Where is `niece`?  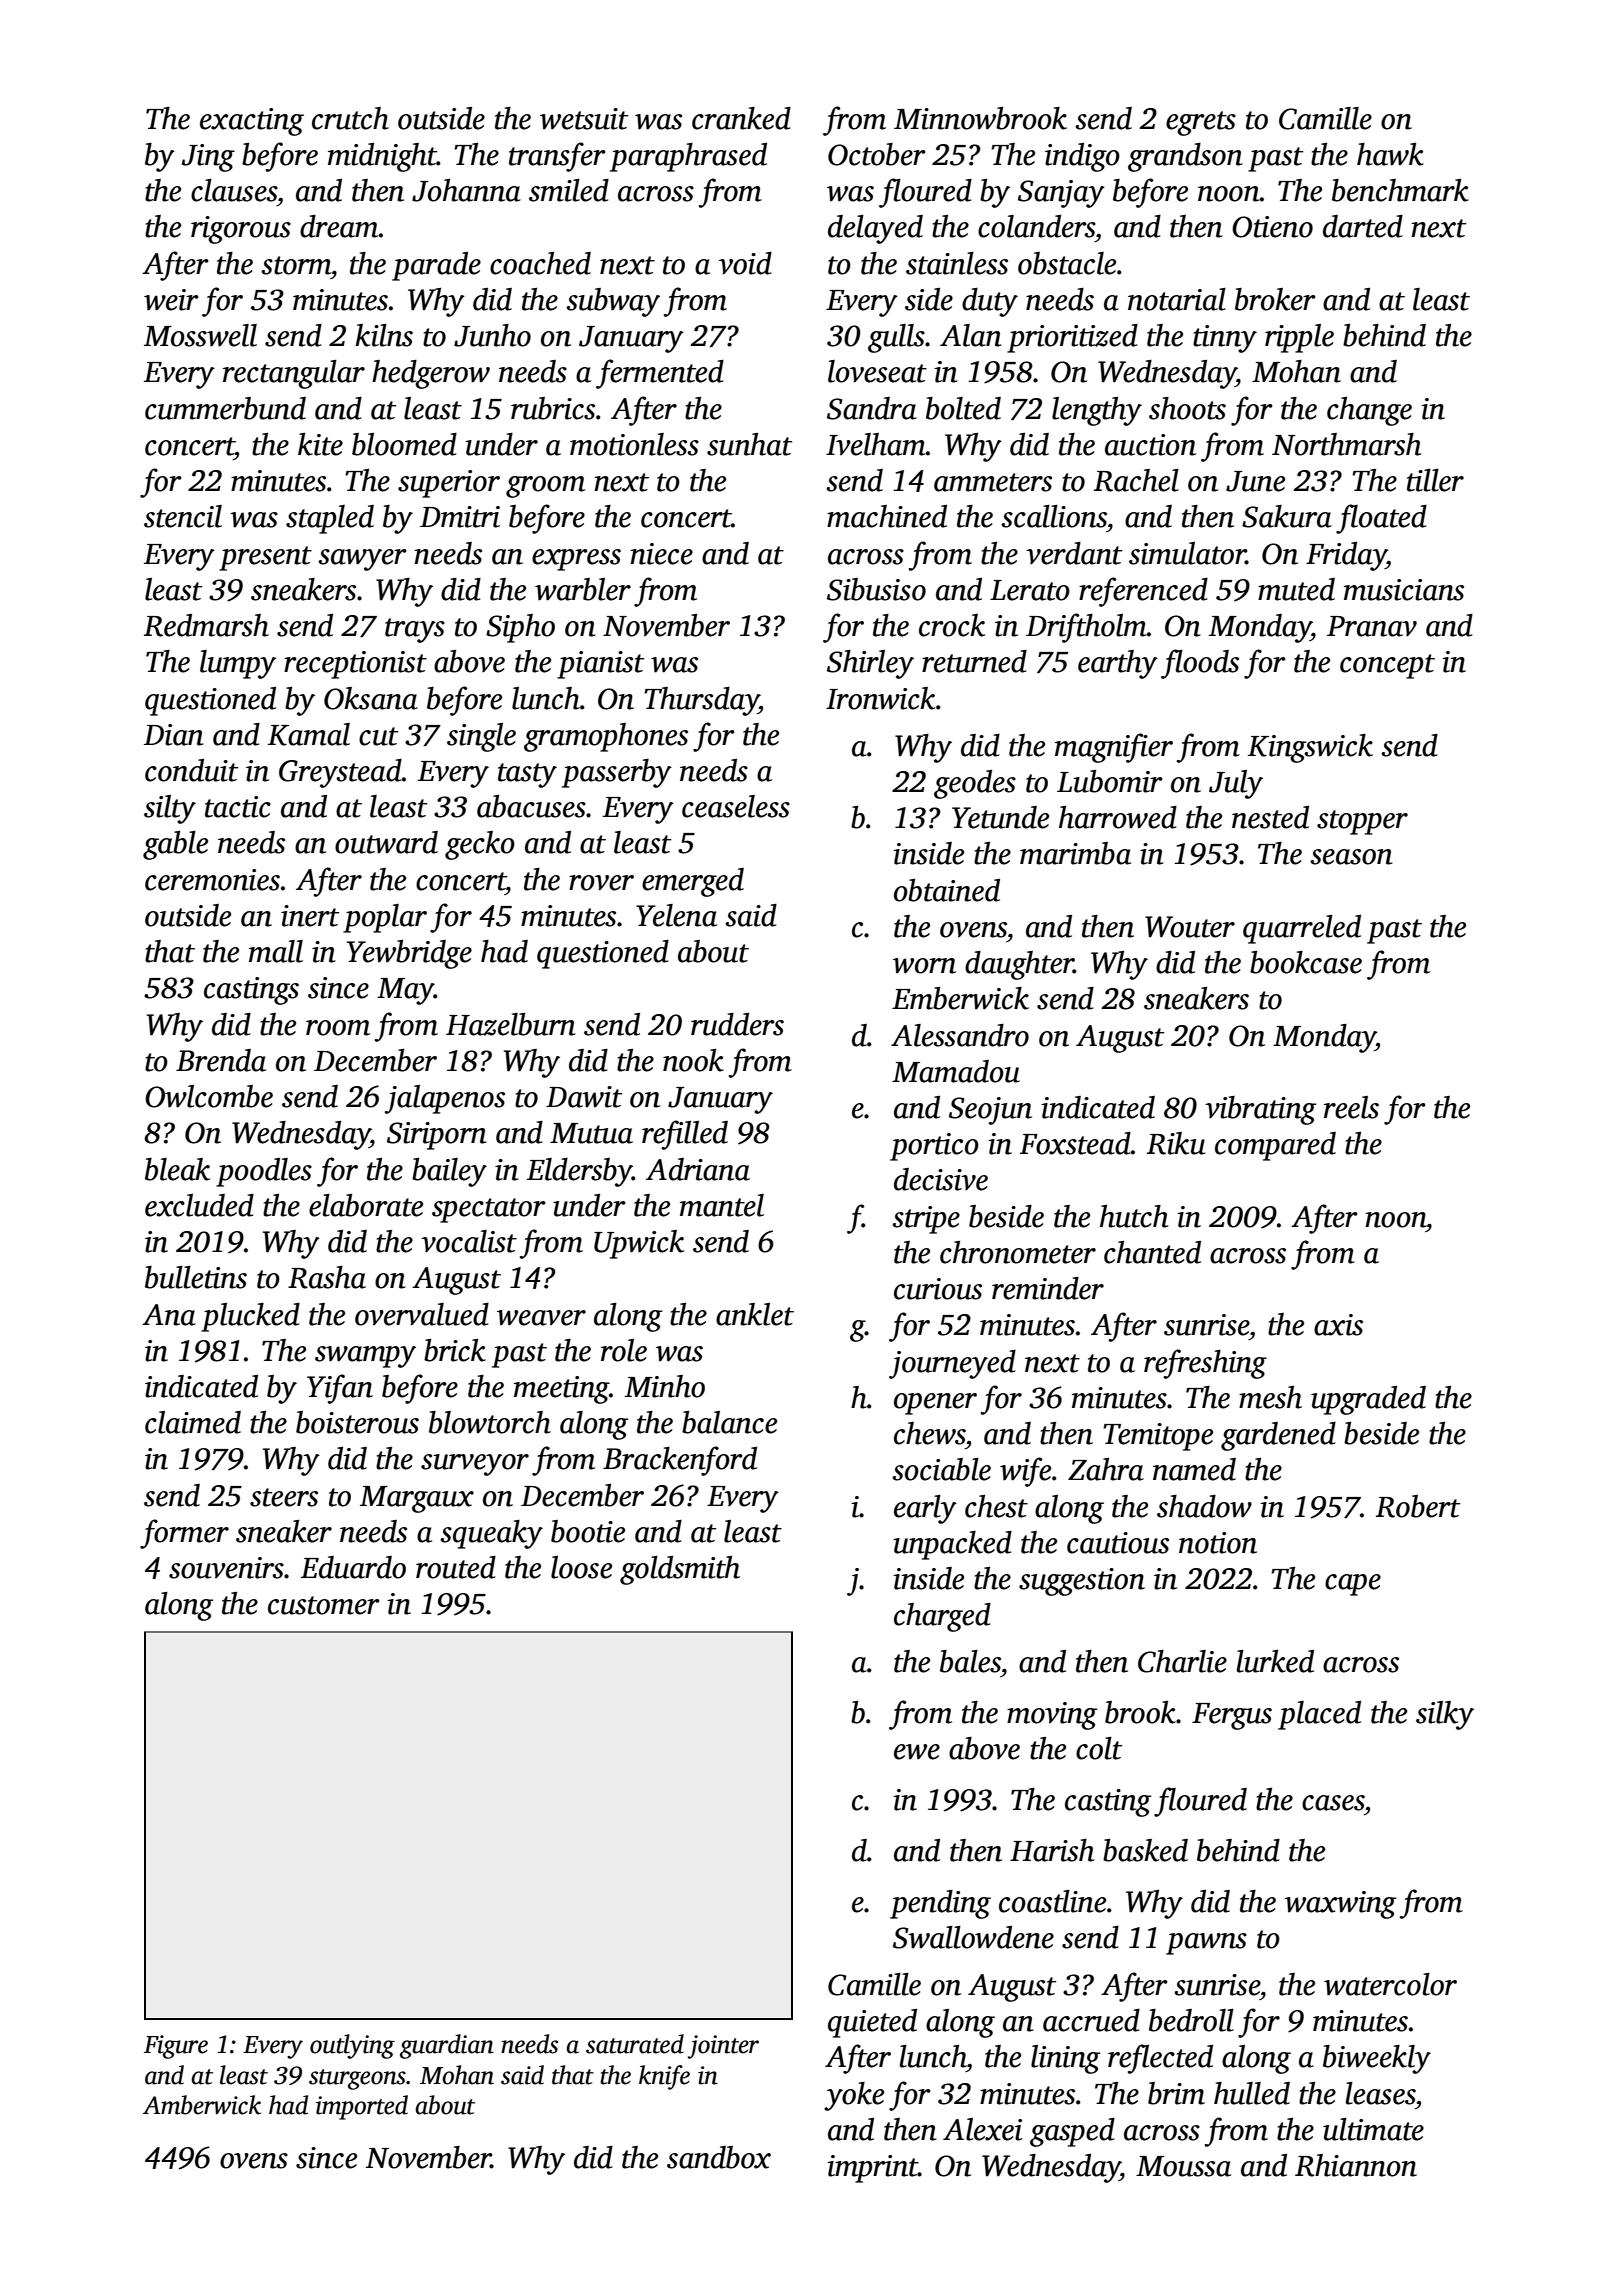
niece is located at coordinates (661, 554).
